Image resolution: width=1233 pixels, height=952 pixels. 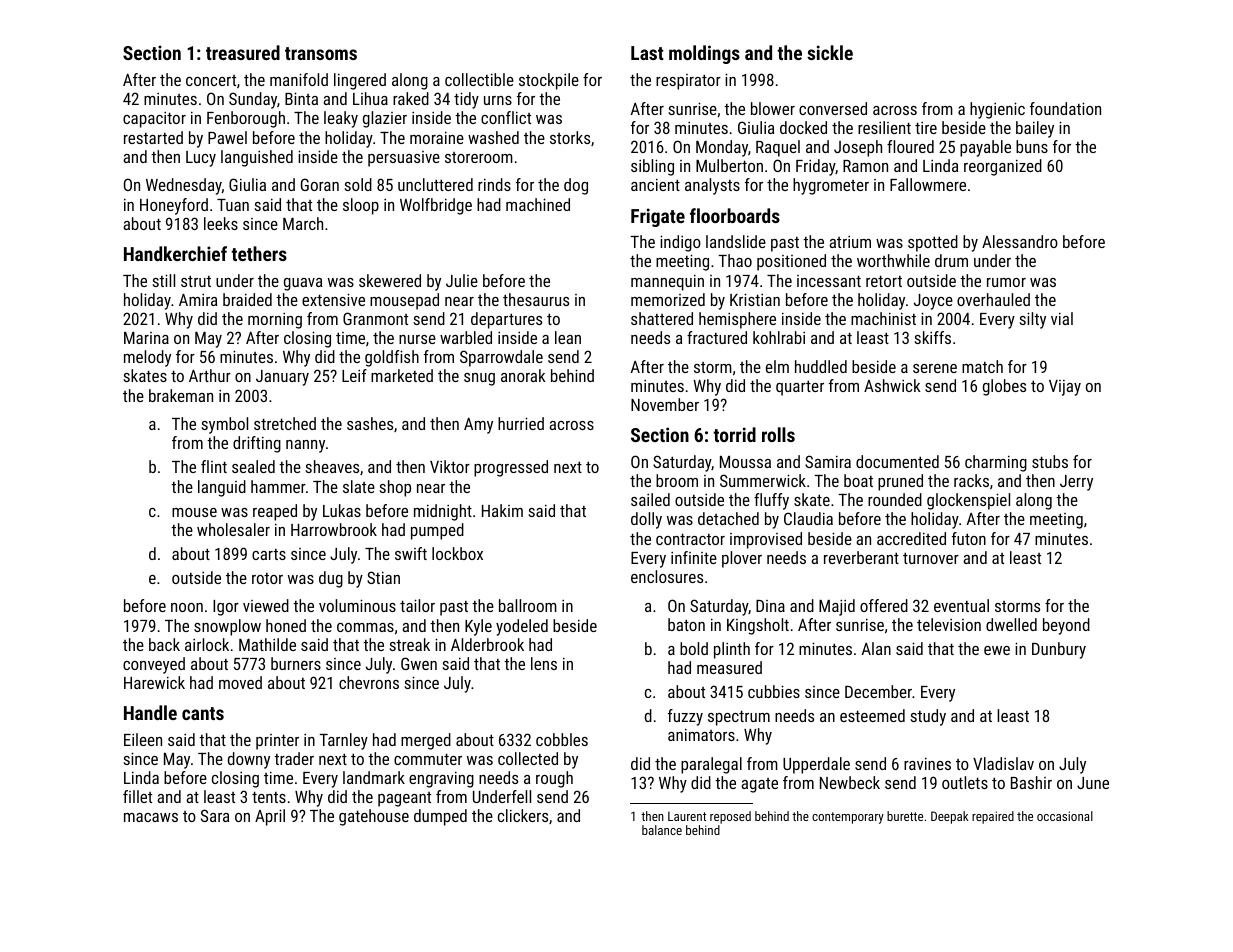 I want to click on gatehouse, so click(x=374, y=817).
